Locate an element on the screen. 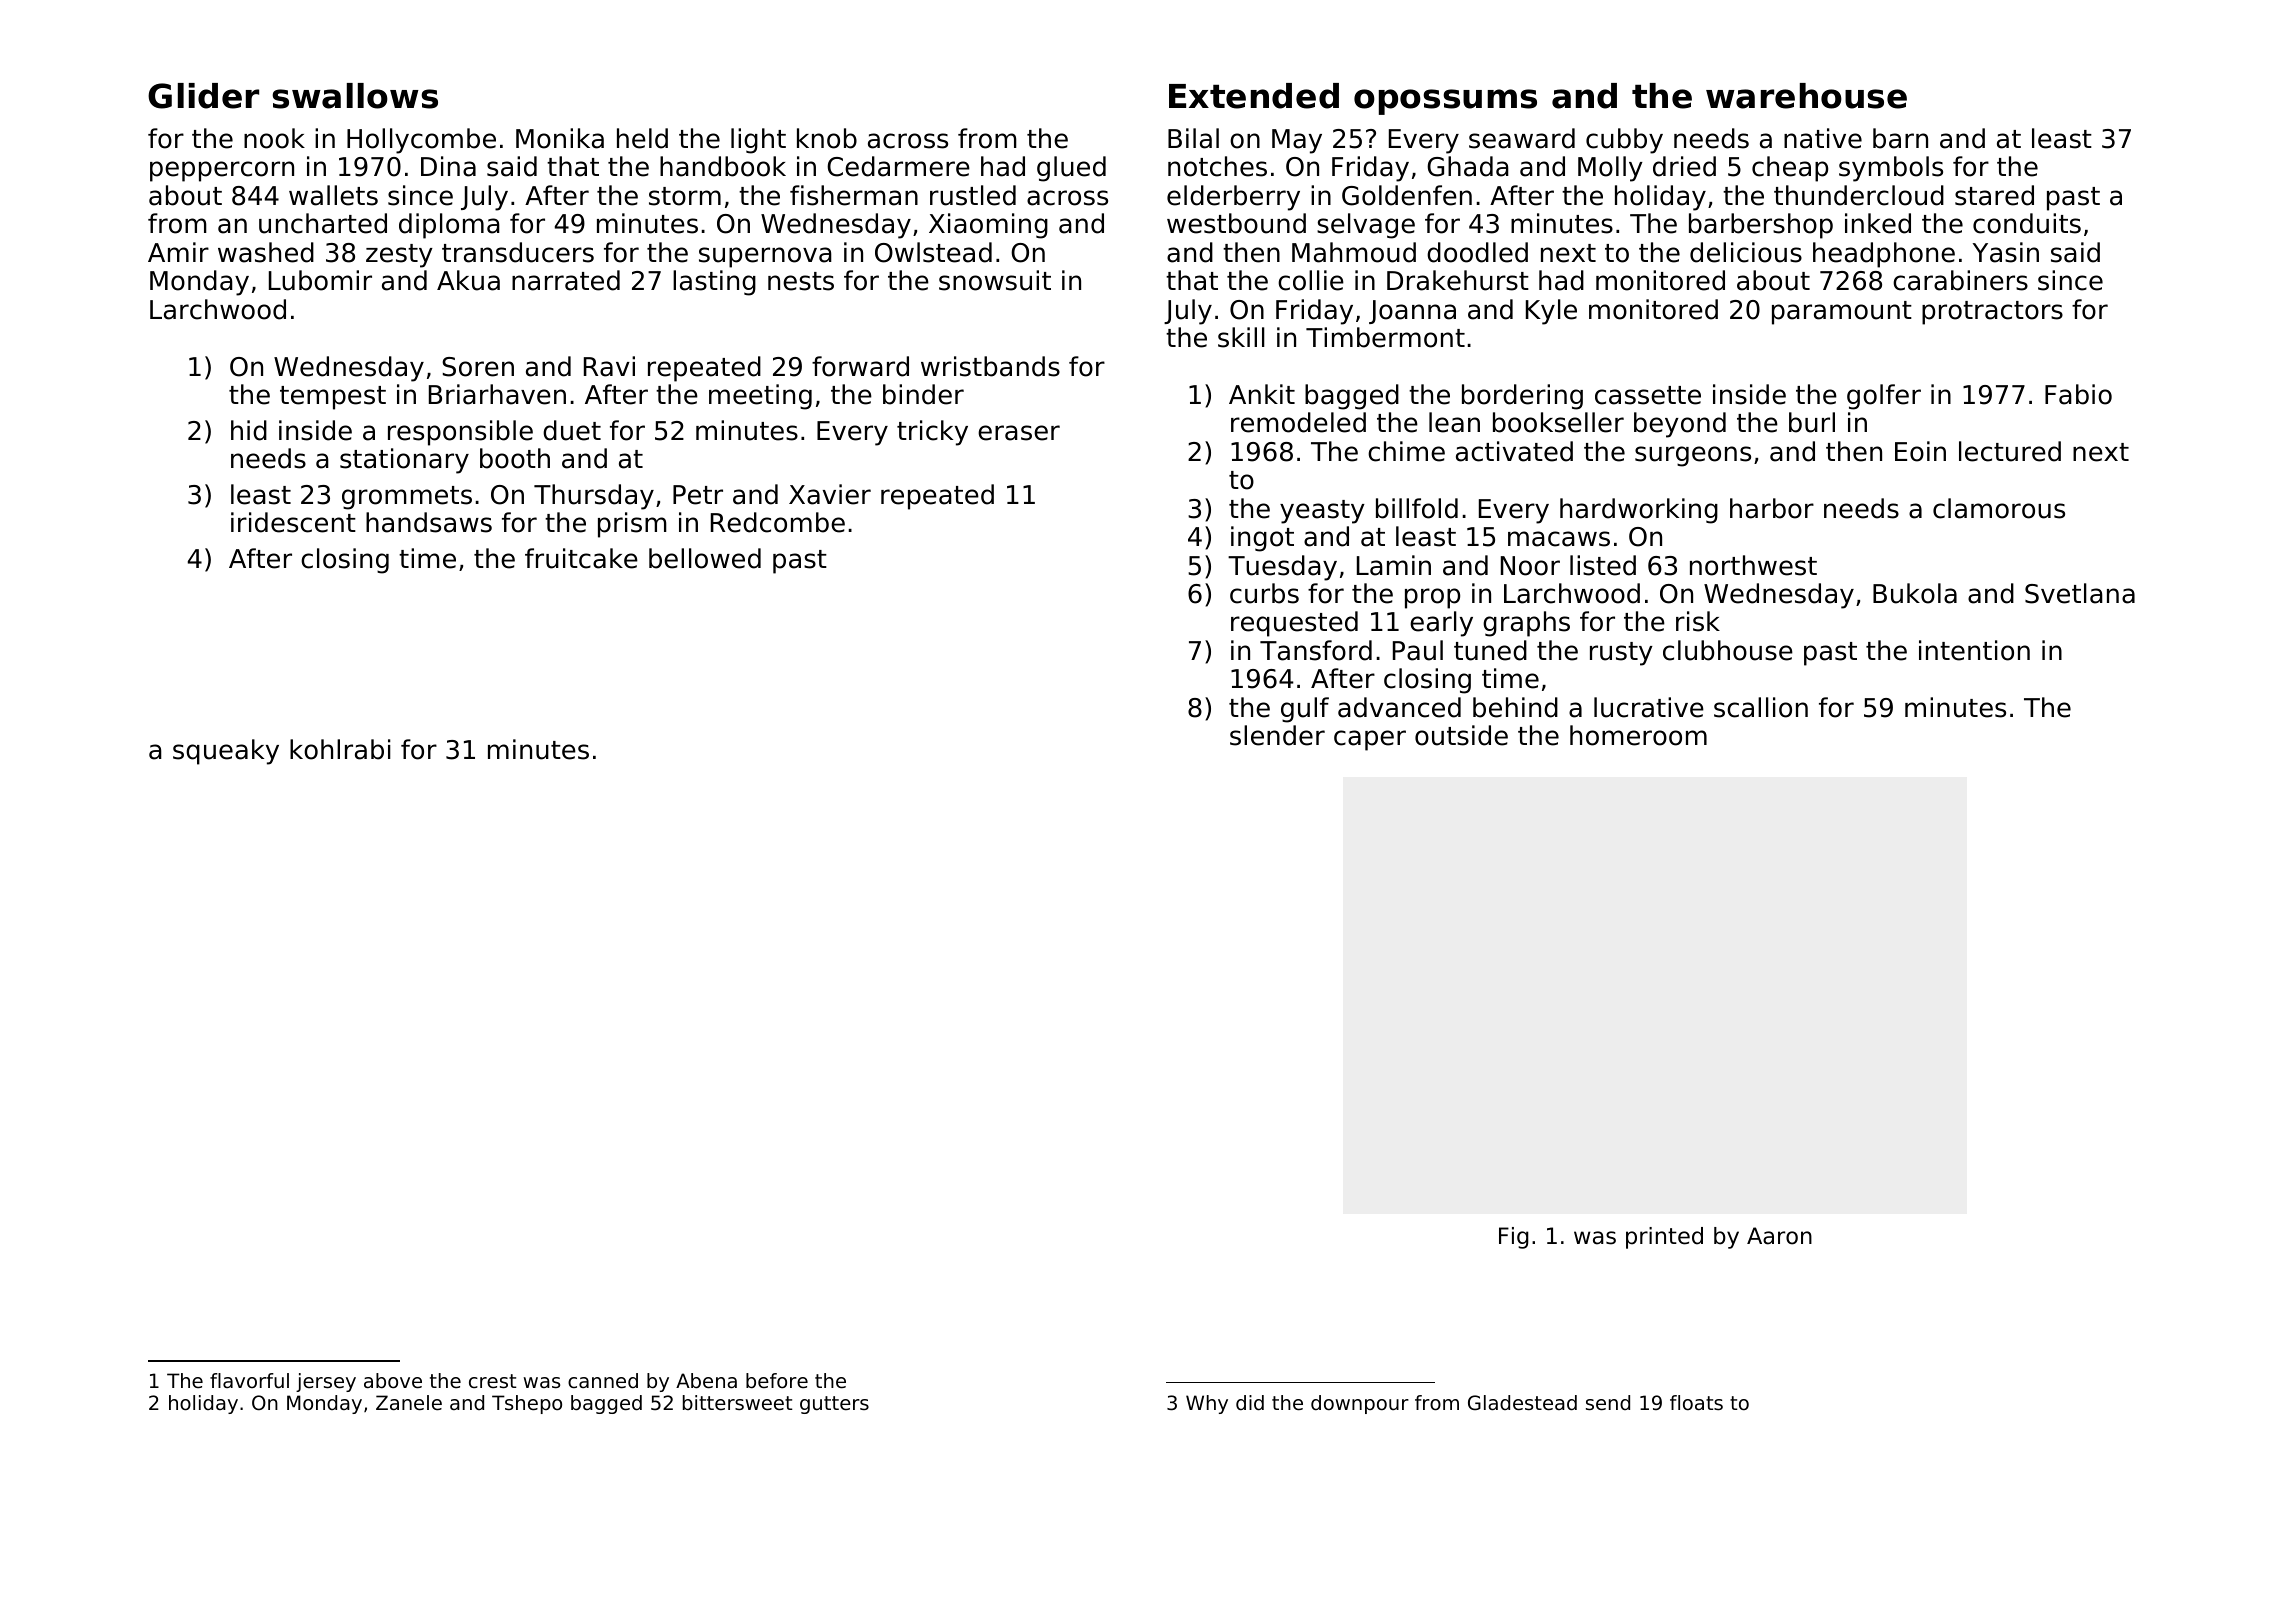 This screenshot has width=2292, height=1620. Aaron is located at coordinates (1779, 1236).
